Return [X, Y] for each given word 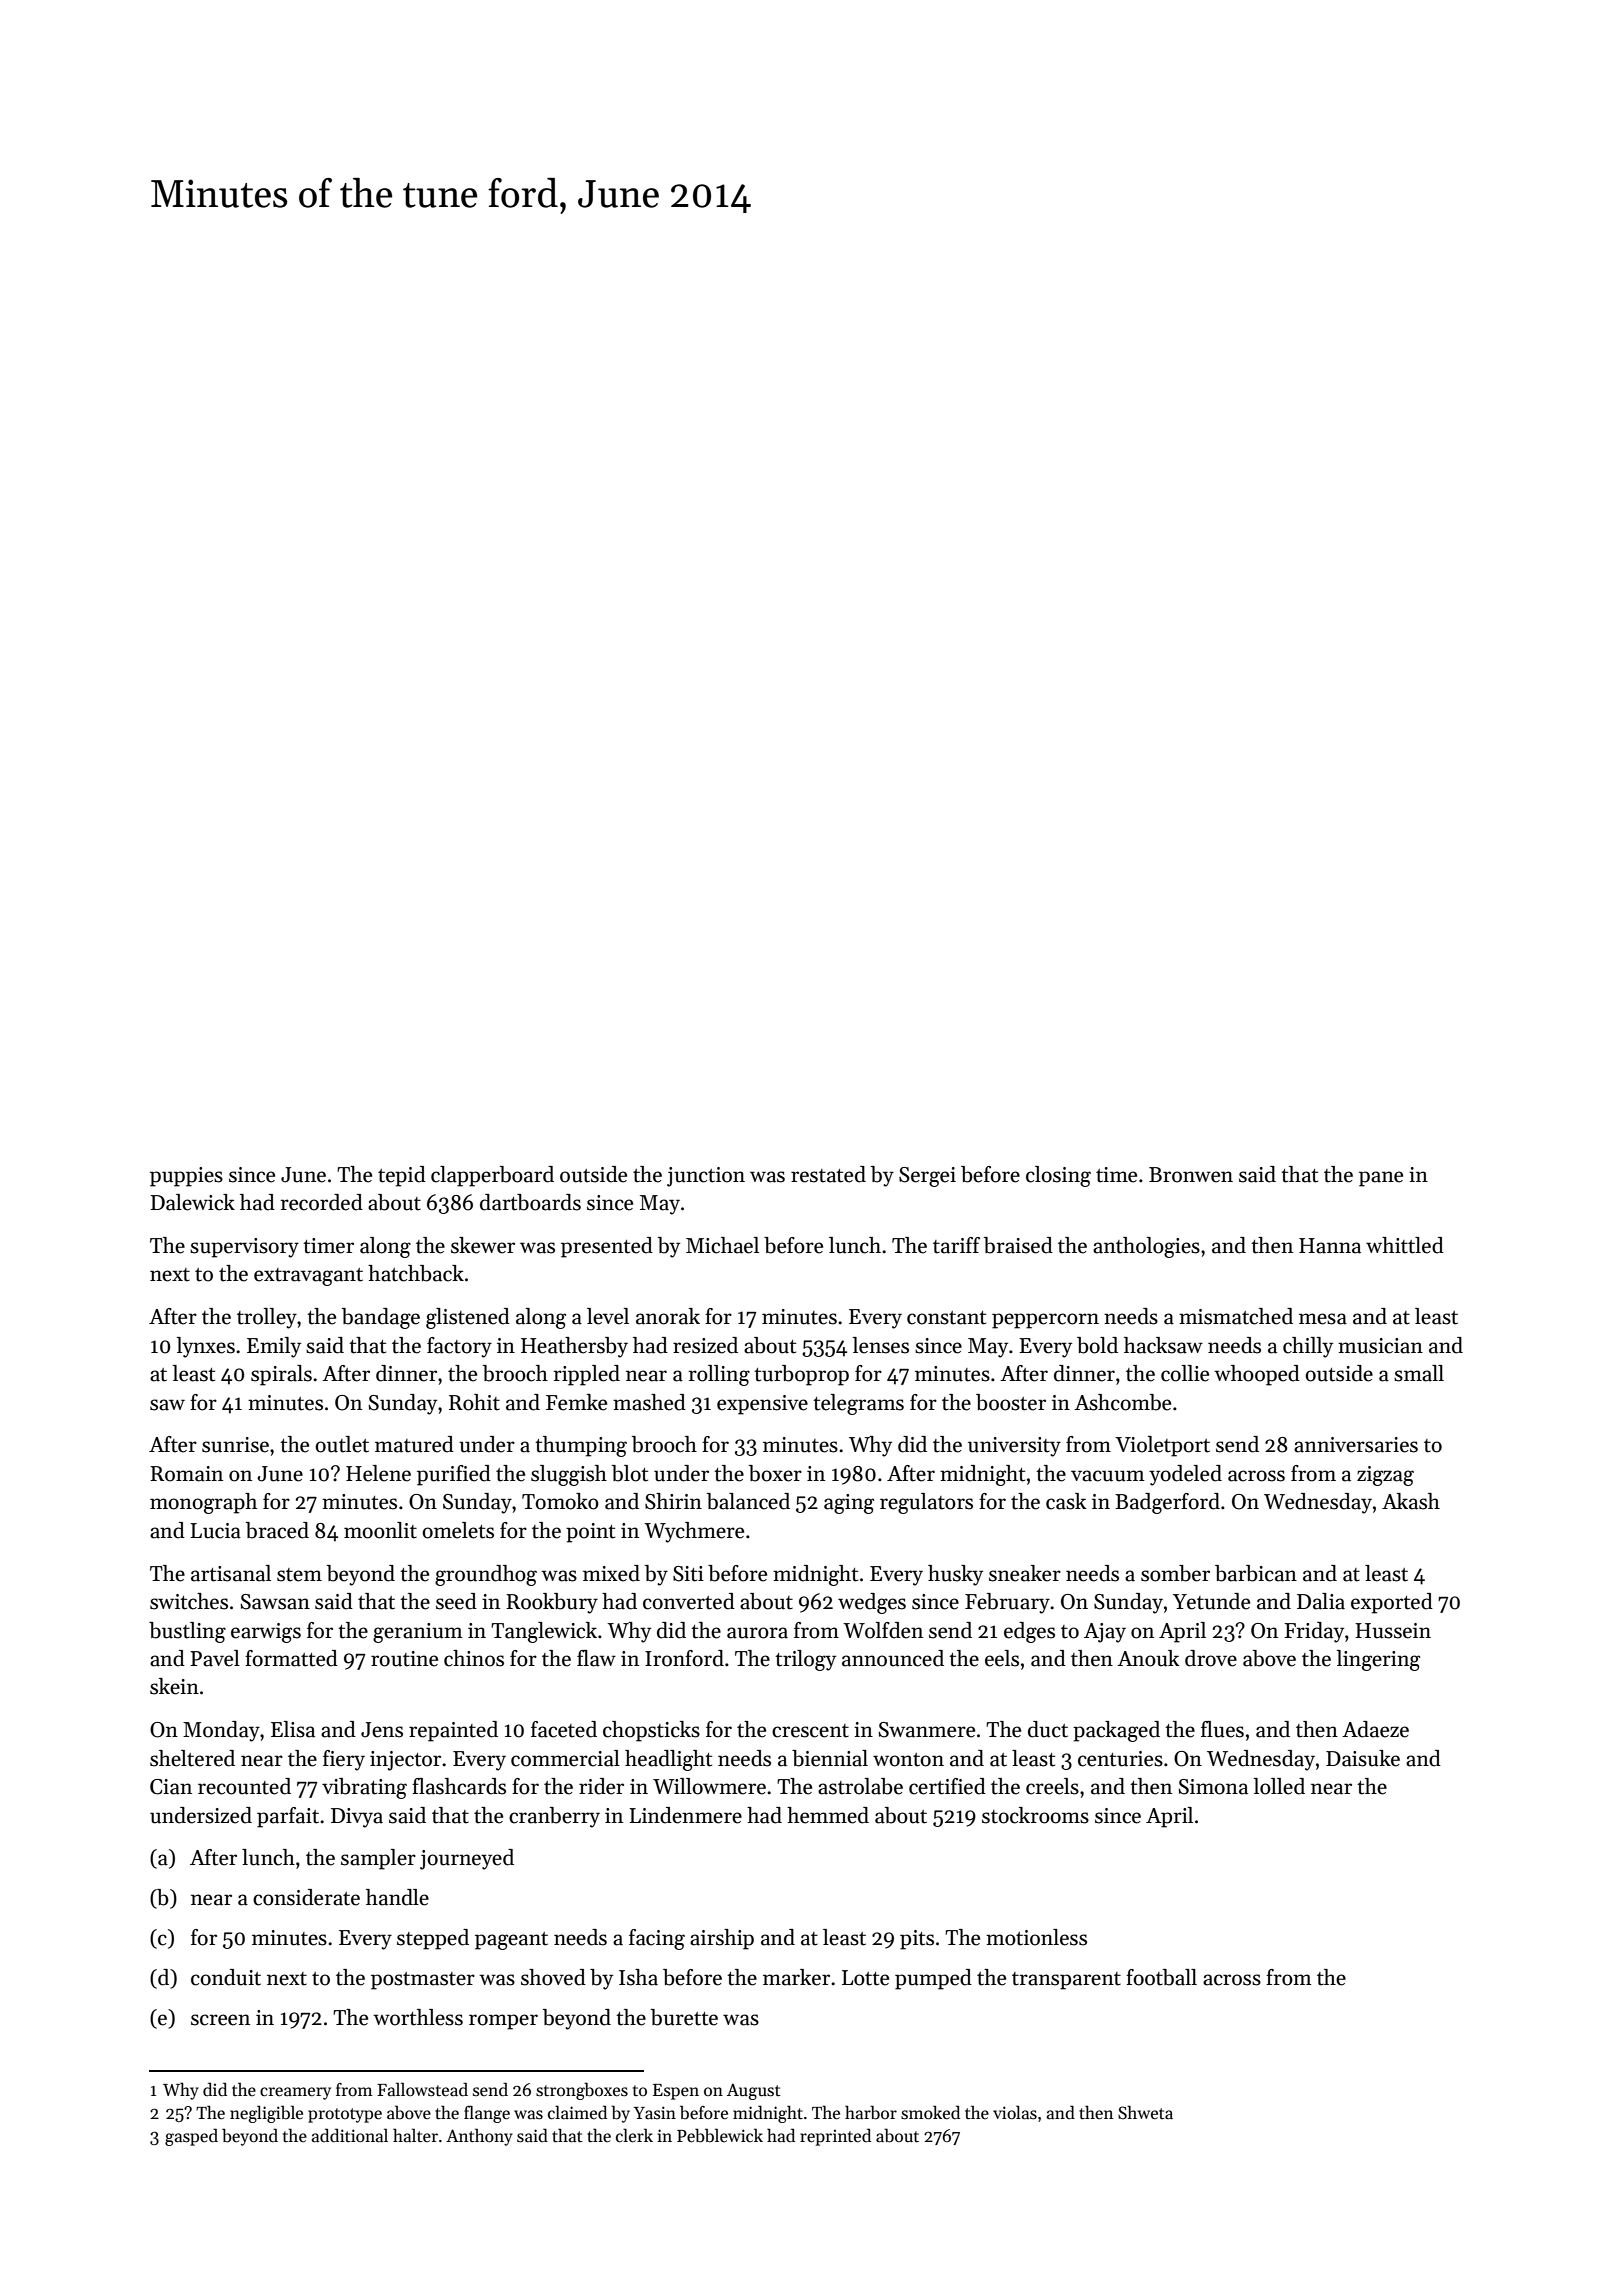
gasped [191, 2137]
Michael [722, 1245]
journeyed [467, 1859]
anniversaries [1356, 1445]
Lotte [865, 1978]
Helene [378, 1473]
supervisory [244, 1248]
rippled [586, 1375]
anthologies [1146, 1247]
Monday [221, 1731]
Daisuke [1363, 1758]
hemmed [828, 1815]
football [1161, 1977]
